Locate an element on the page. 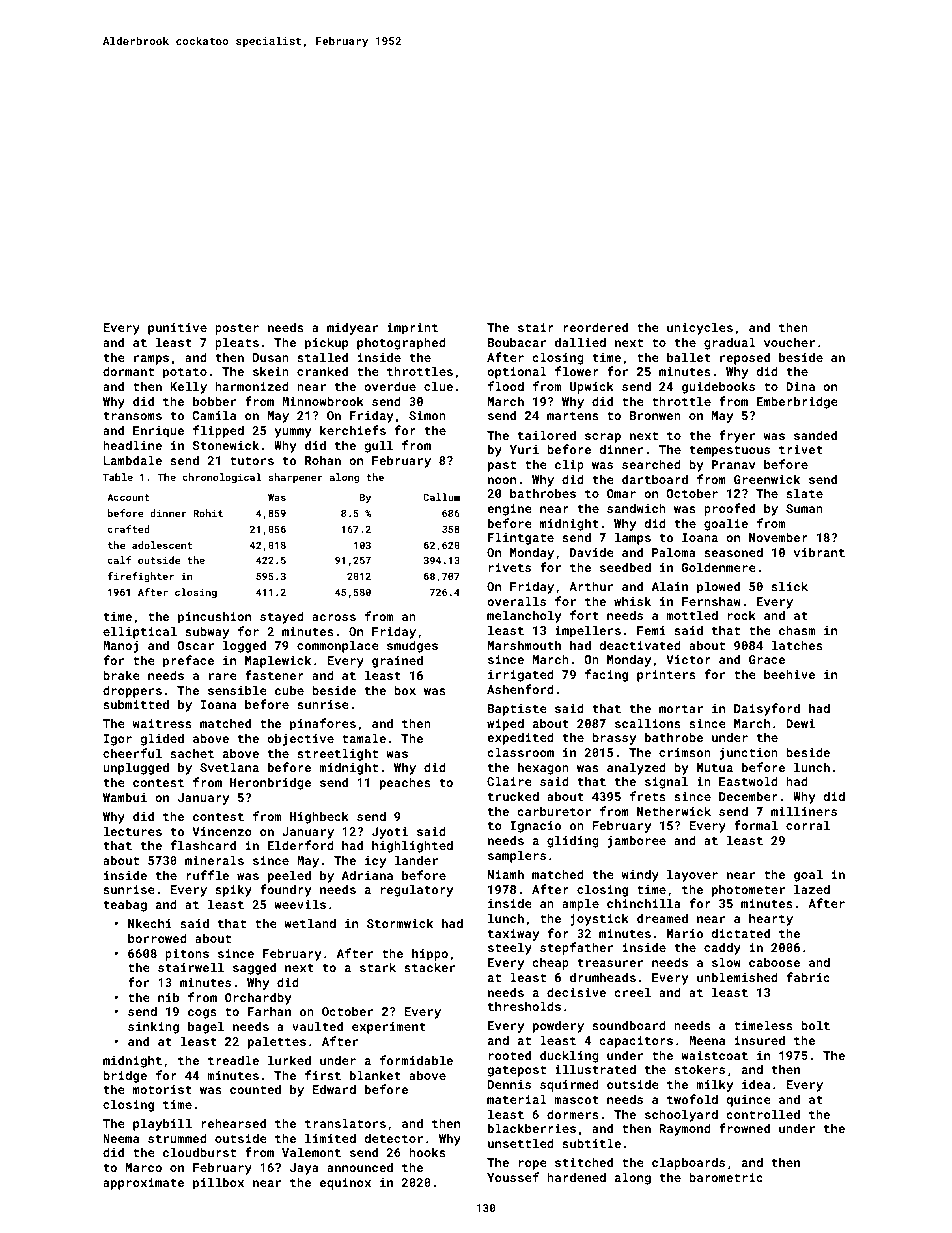  formal is located at coordinates (756, 825).
